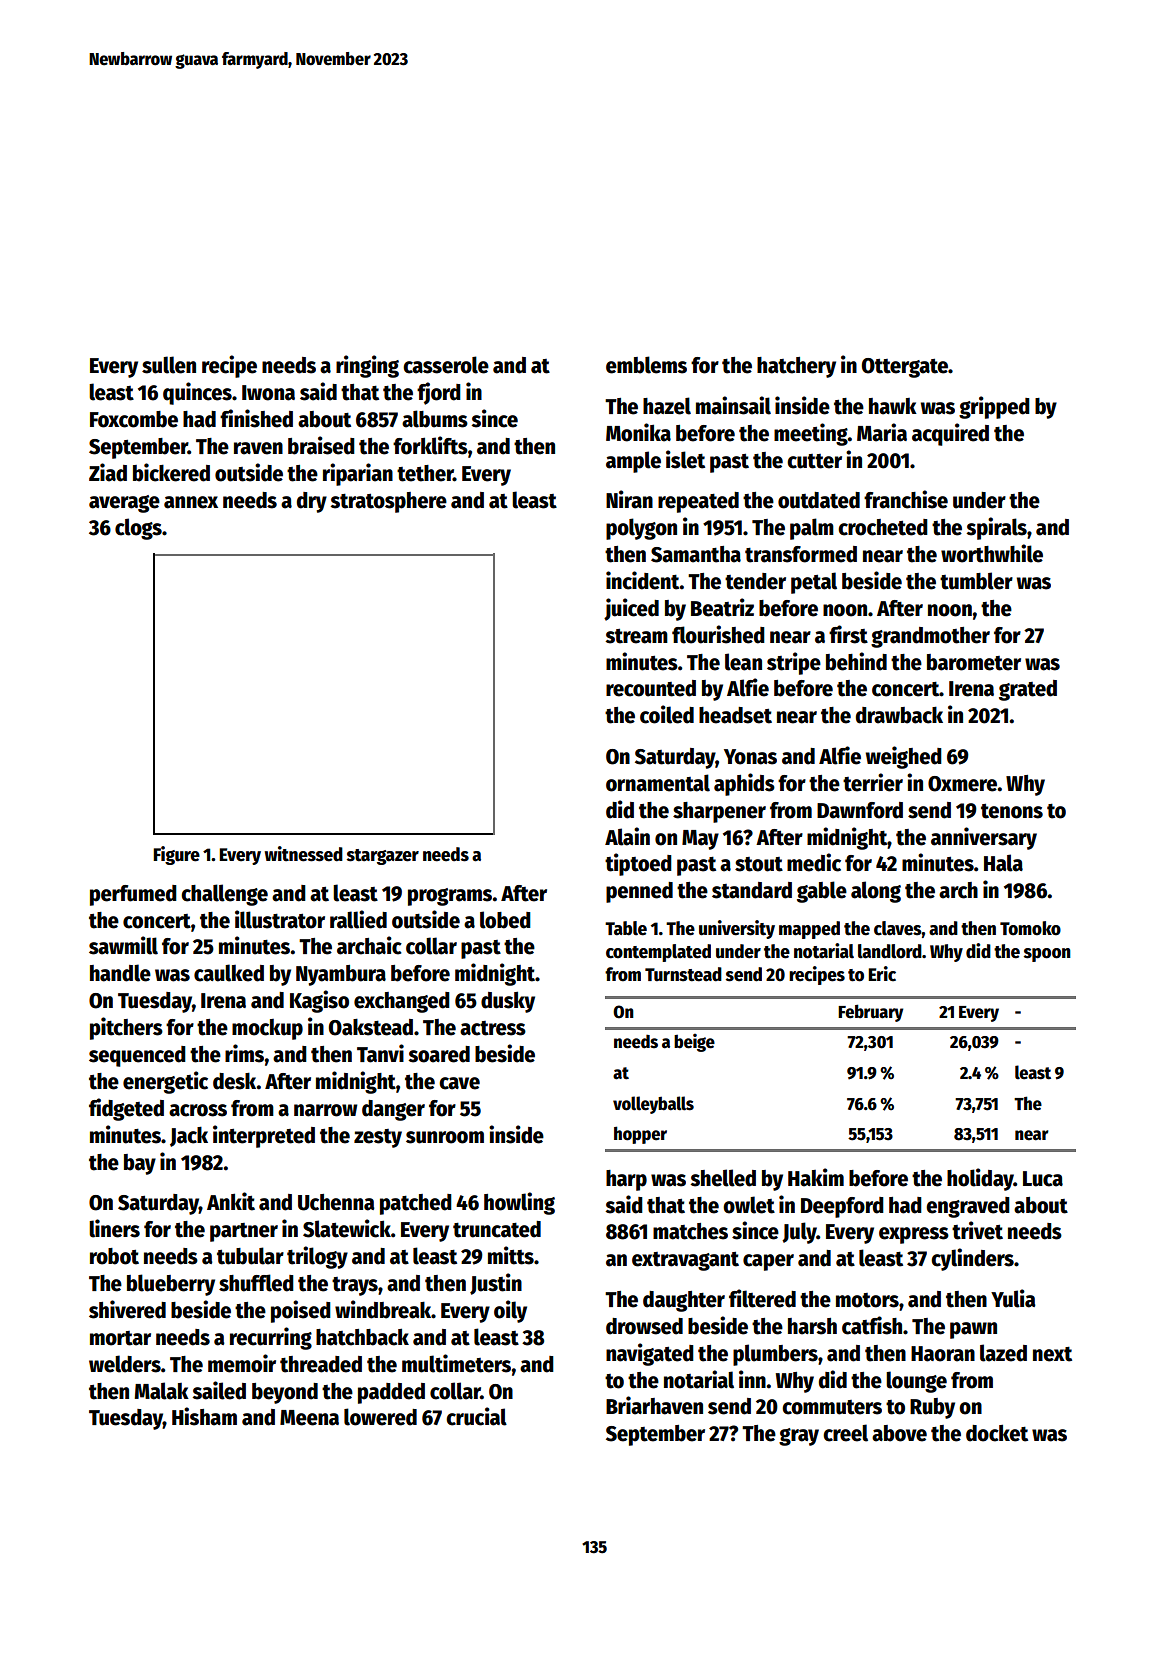 The width and height of the screenshot is (1165, 1654). What do you see at coordinates (667, 714) in the screenshot?
I see `coiled` at bounding box center [667, 714].
